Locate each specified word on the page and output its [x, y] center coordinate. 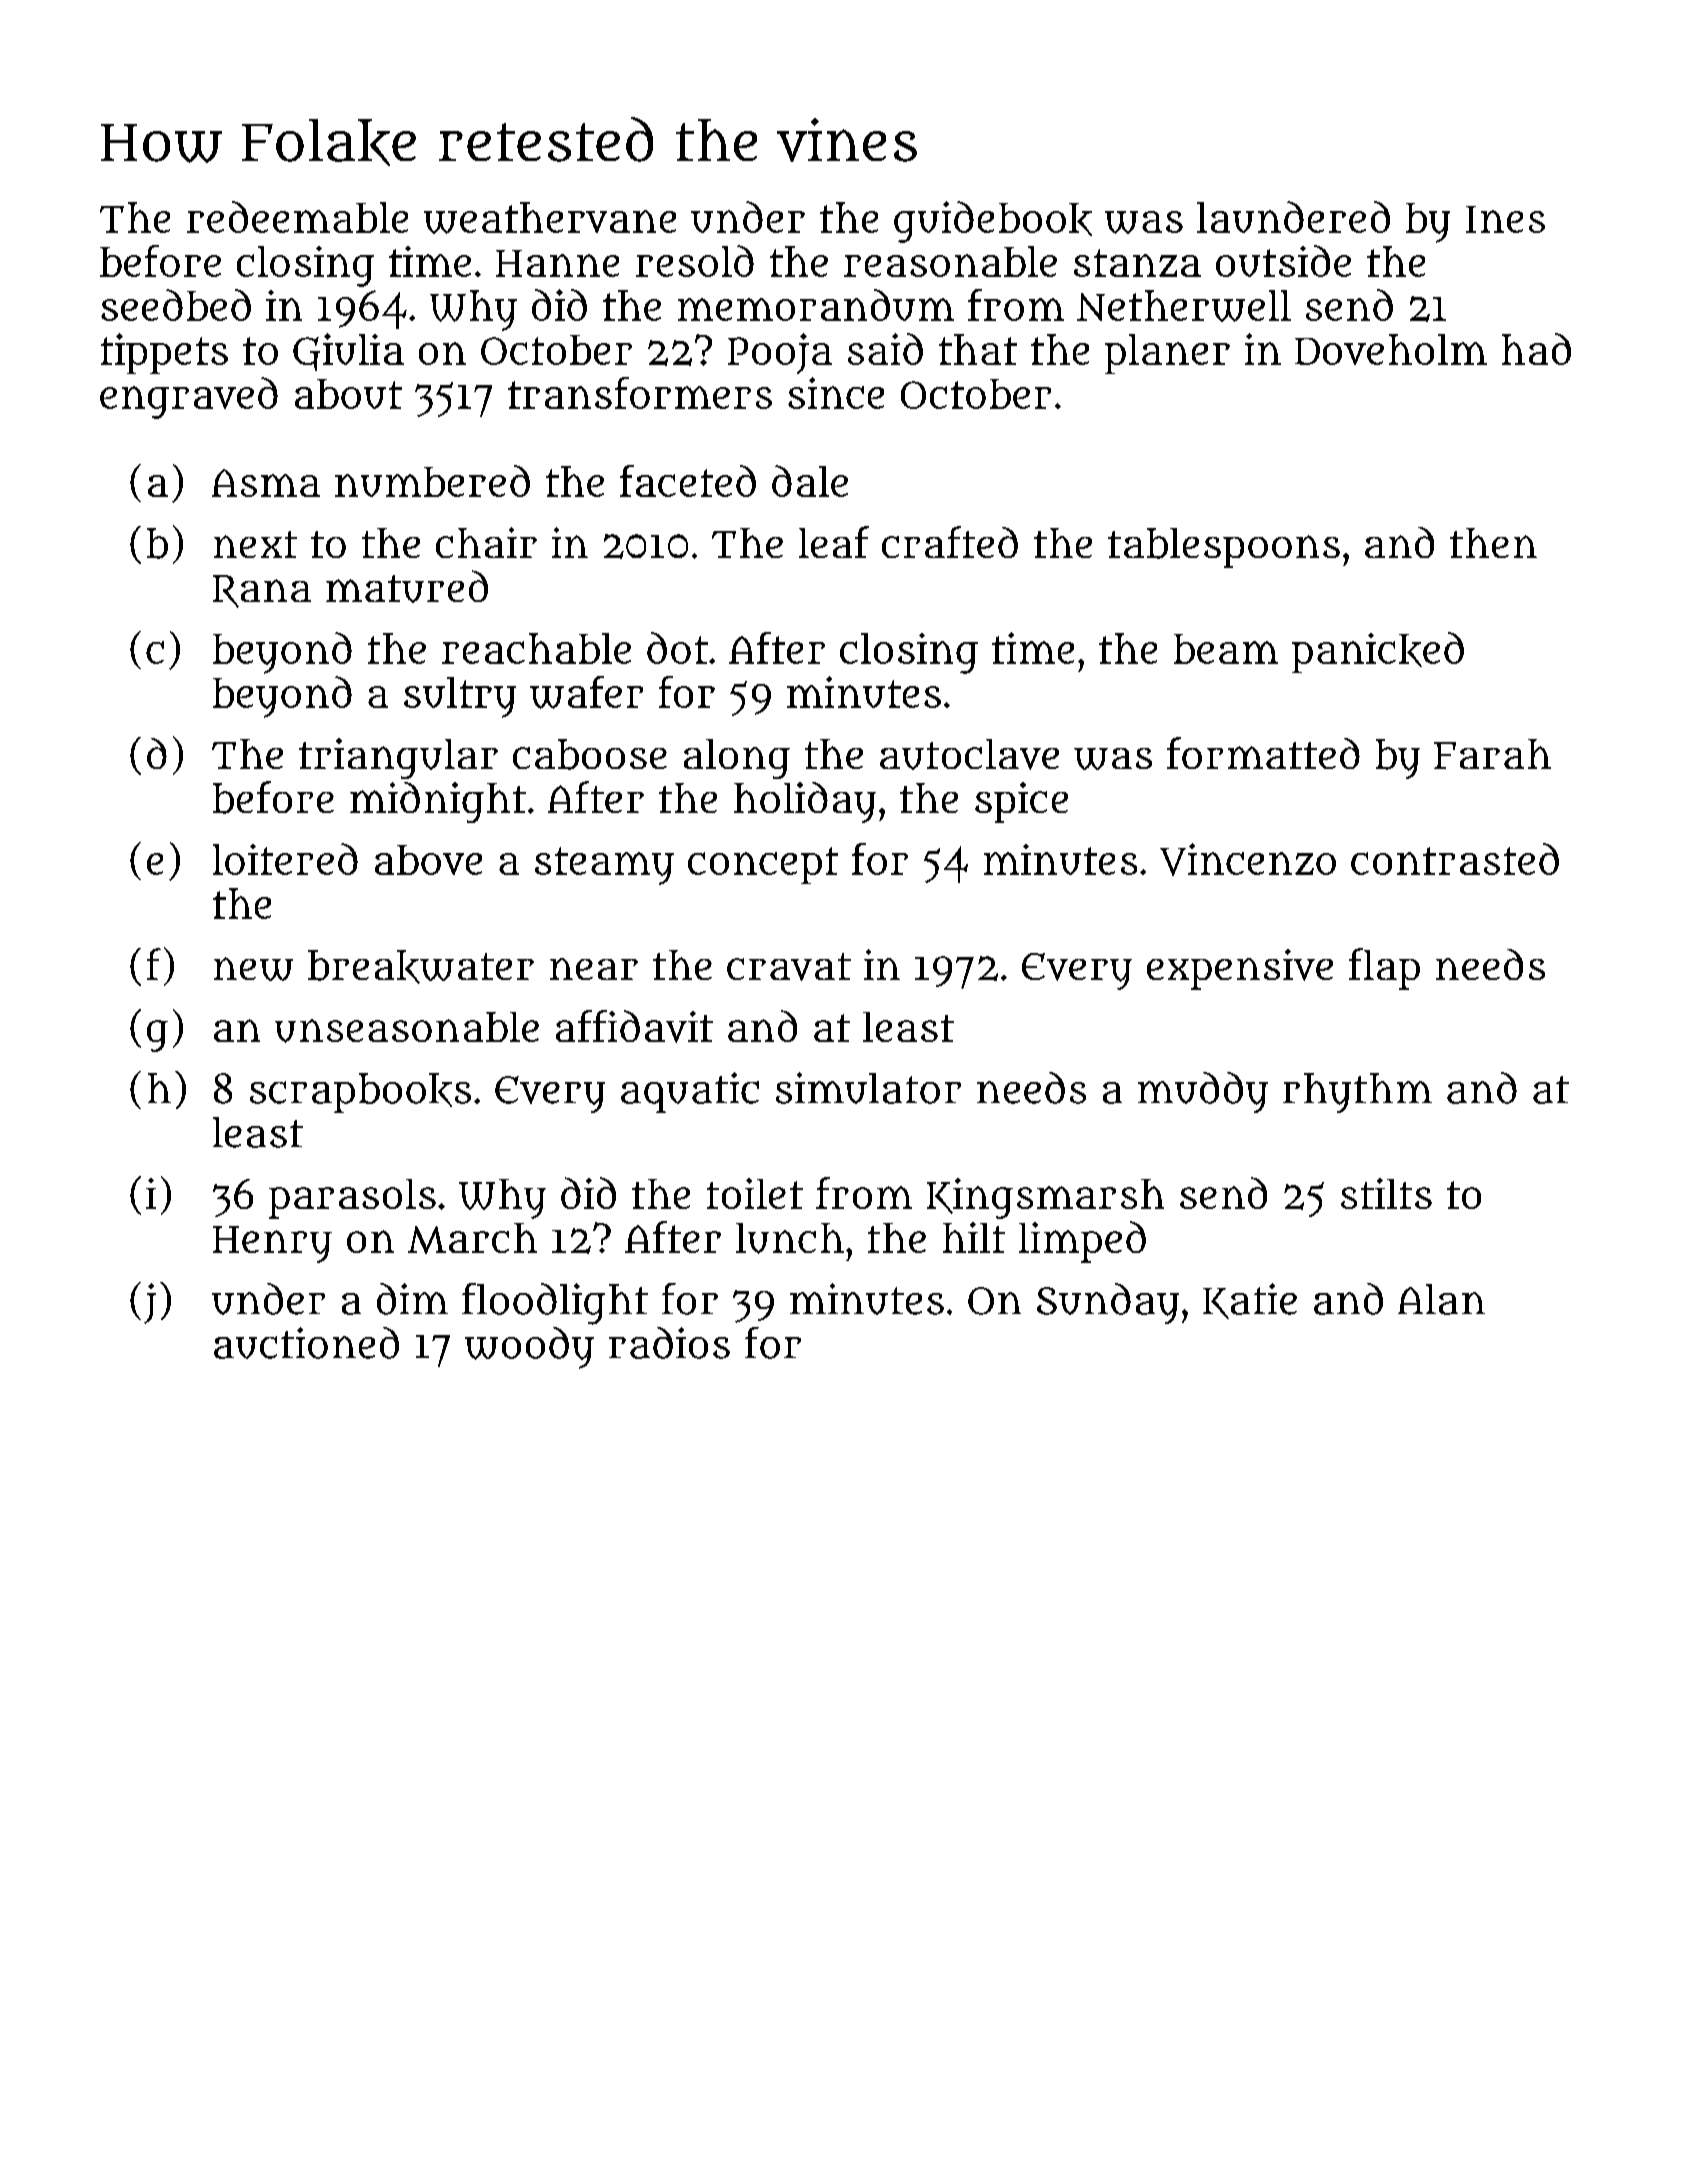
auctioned [306, 1343]
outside [1283, 261]
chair [486, 542]
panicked [1378, 652]
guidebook [993, 222]
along [737, 759]
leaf [834, 542]
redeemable [297, 217]
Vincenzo [1248, 859]
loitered [285, 859]
